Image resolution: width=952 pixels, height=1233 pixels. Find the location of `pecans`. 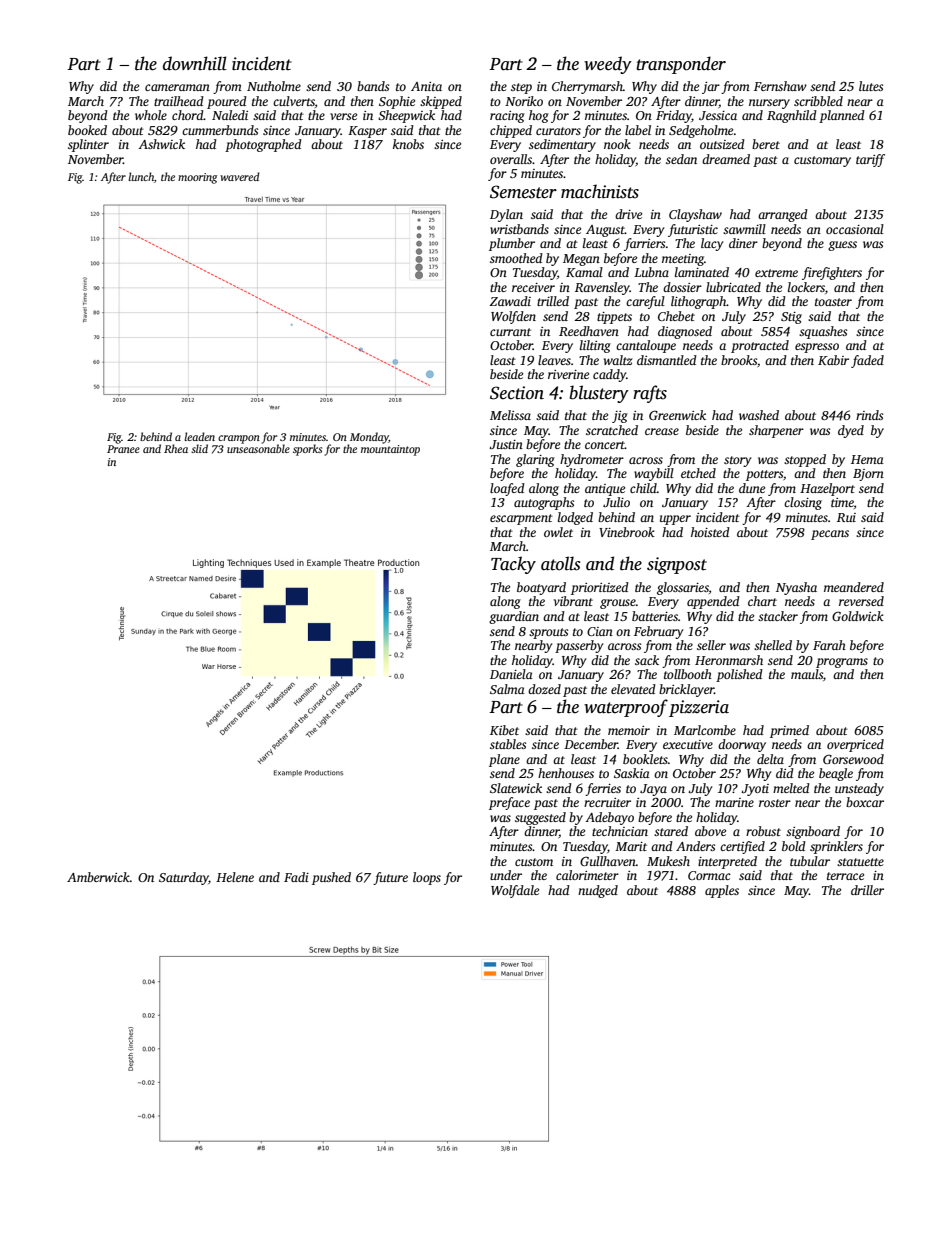

pecans is located at coordinates (830, 535).
